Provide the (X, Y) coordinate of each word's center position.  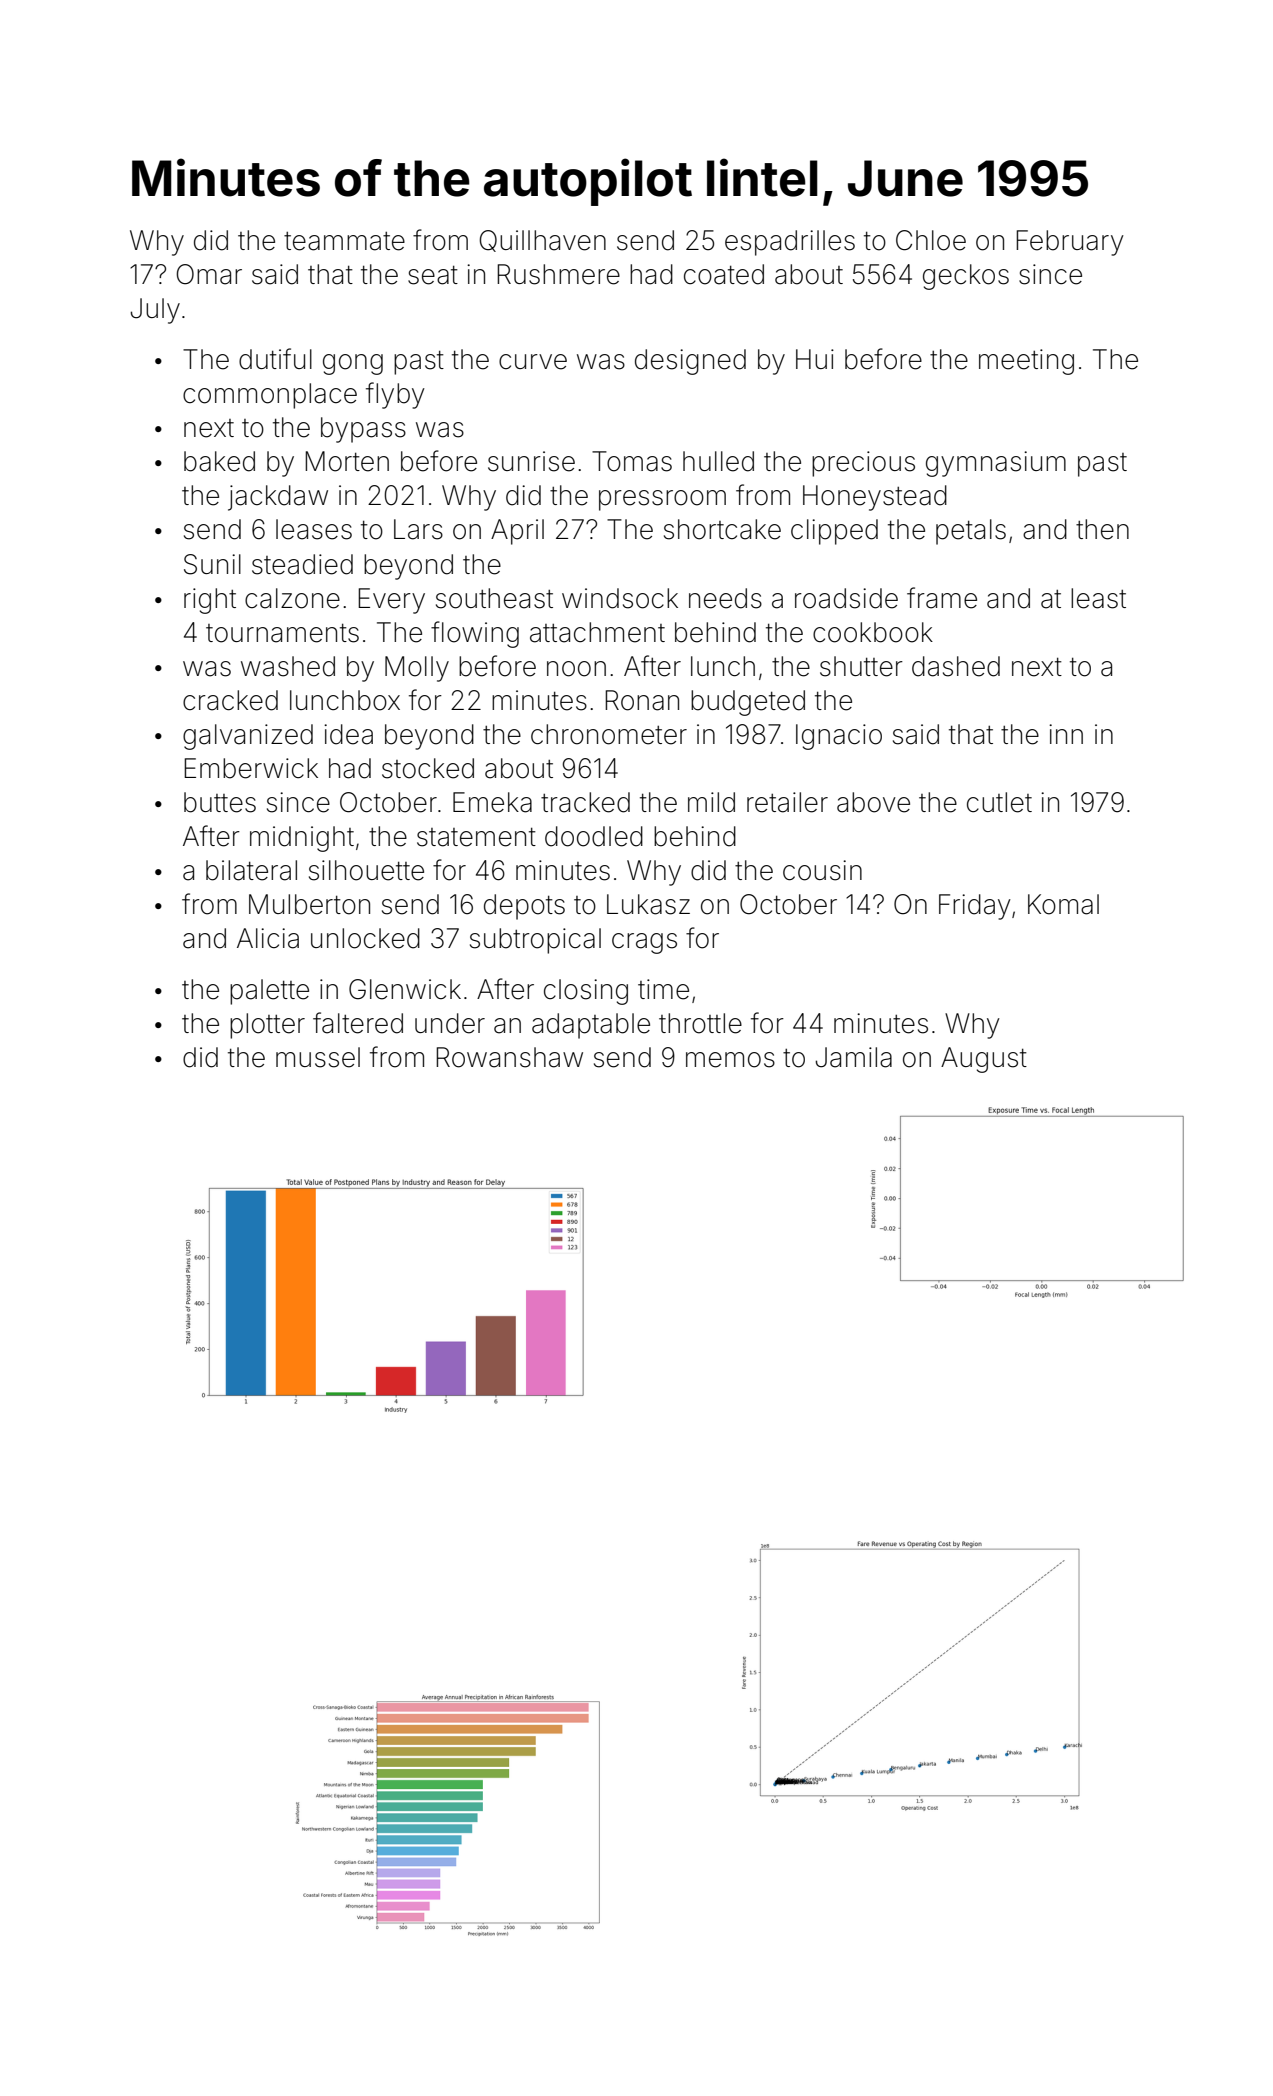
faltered (358, 1023)
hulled (718, 461)
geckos (966, 277)
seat (433, 275)
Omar (209, 274)
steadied (302, 564)
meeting (1026, 362)
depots (524, 907)
